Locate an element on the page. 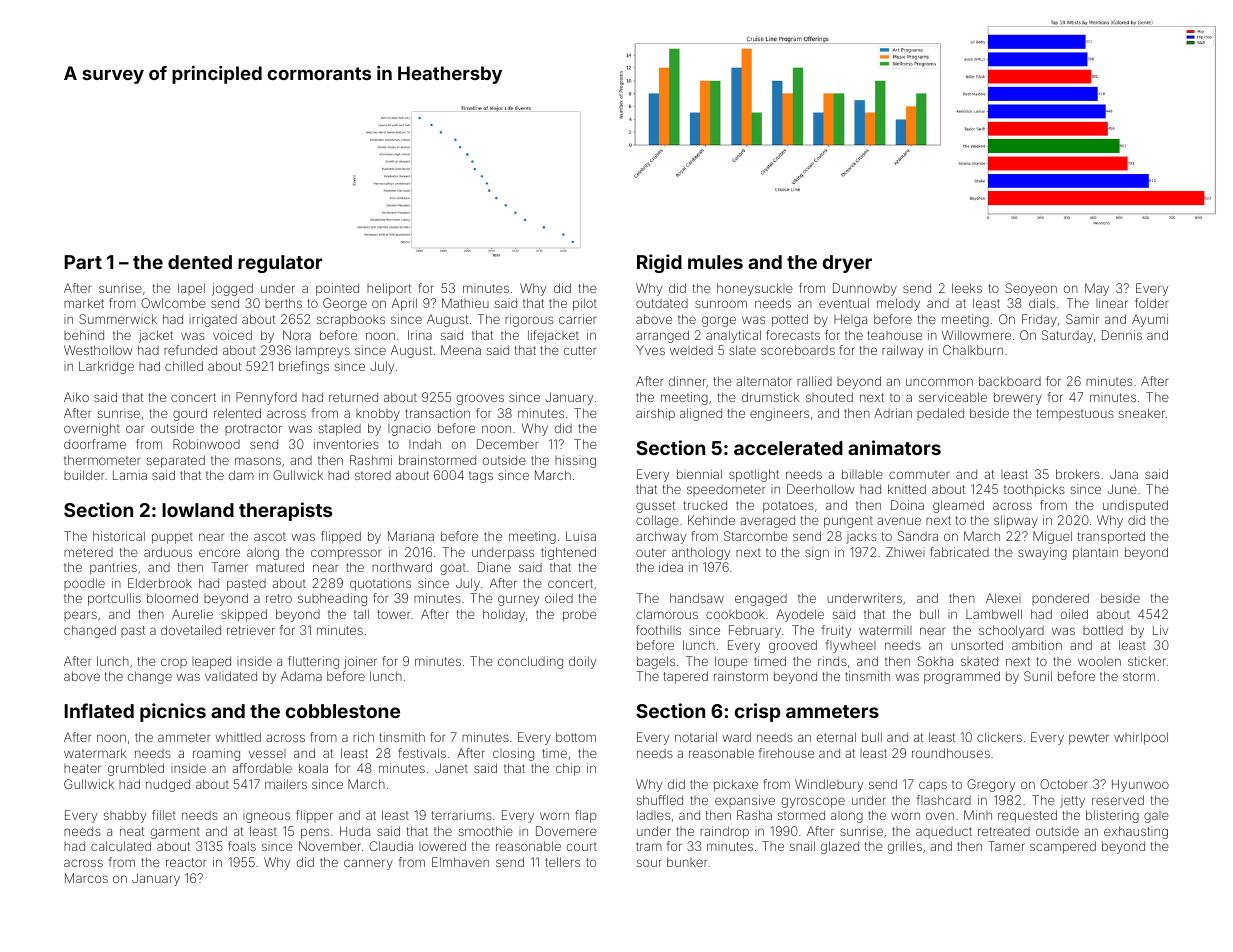 The image size is (1233, 952). neat is located at coordinates (132, 831).
